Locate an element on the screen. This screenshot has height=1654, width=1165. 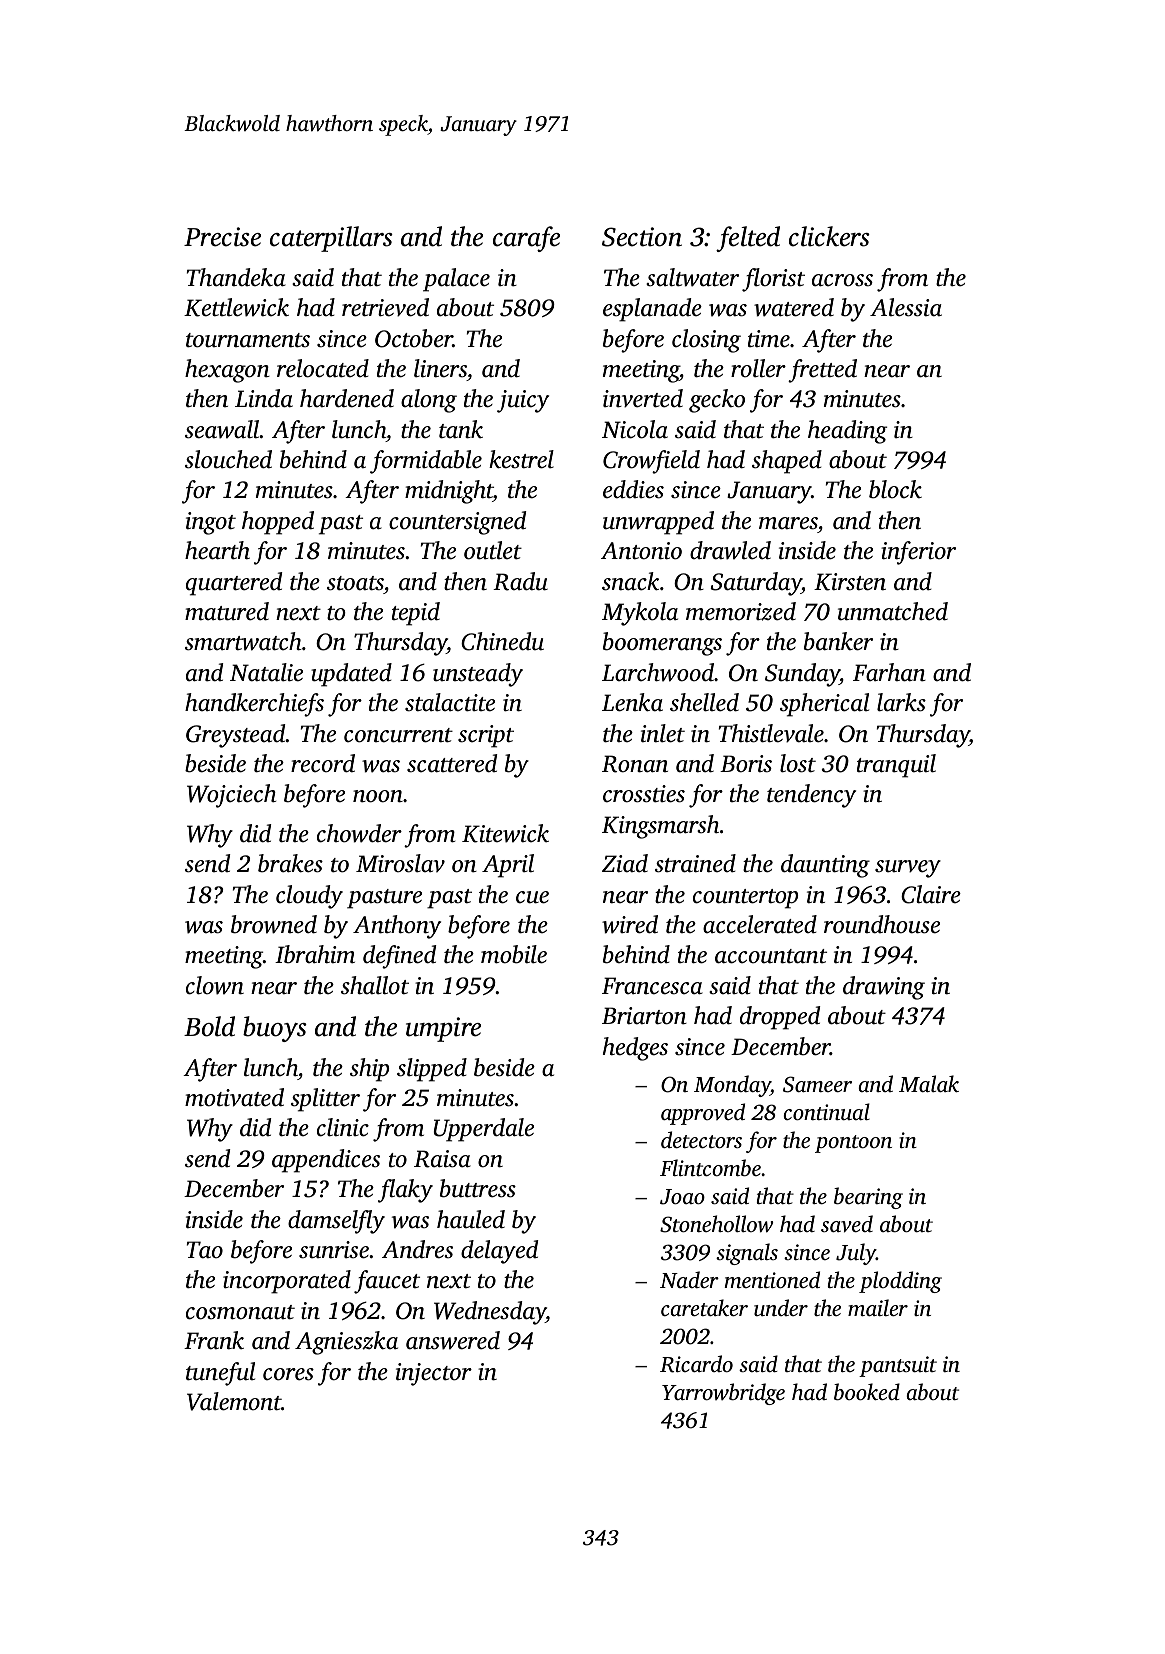
cores is located at coordinates (288, 1374).
